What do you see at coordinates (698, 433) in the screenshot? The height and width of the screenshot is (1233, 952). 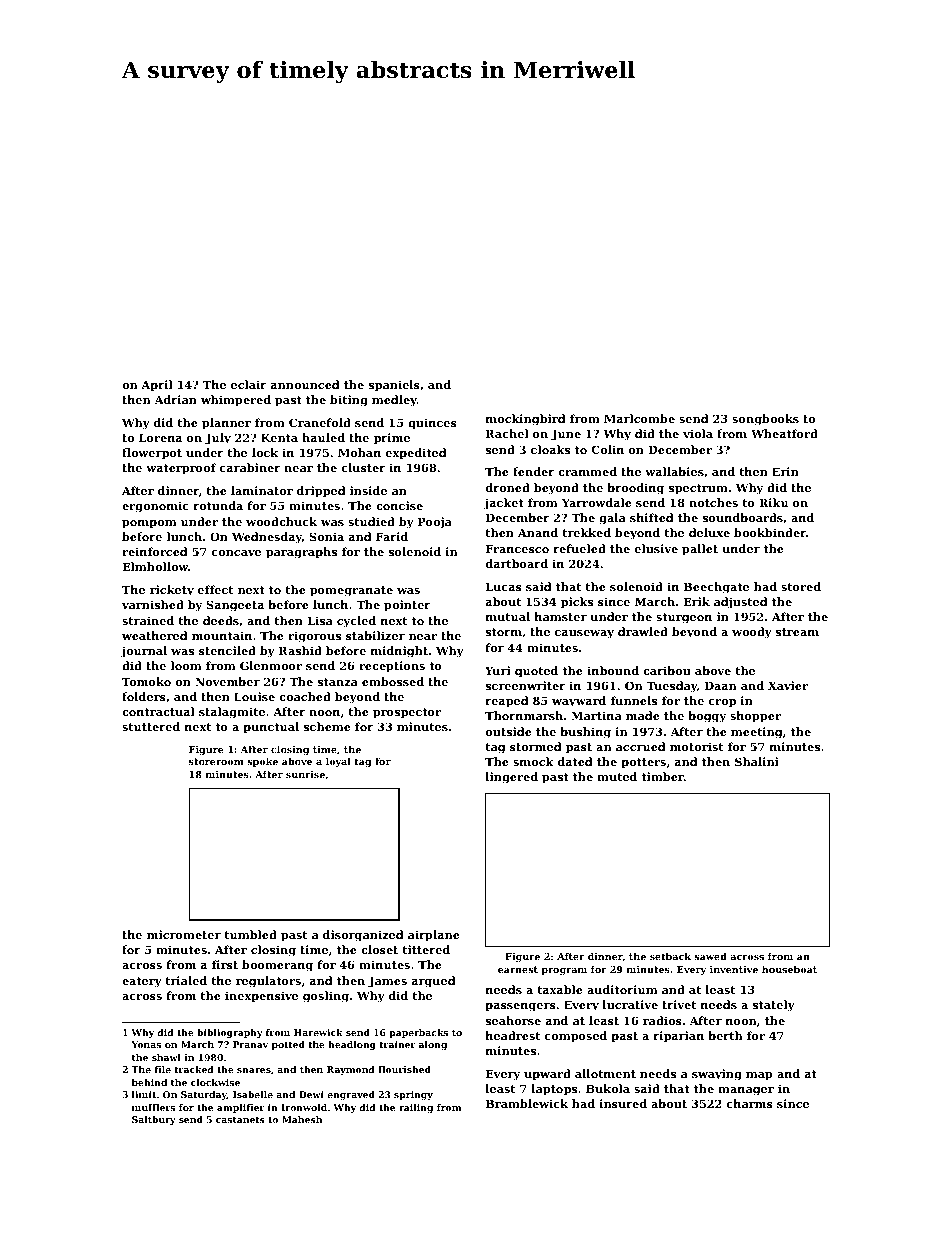 I see `viola` at bounding box center [698, 433].
